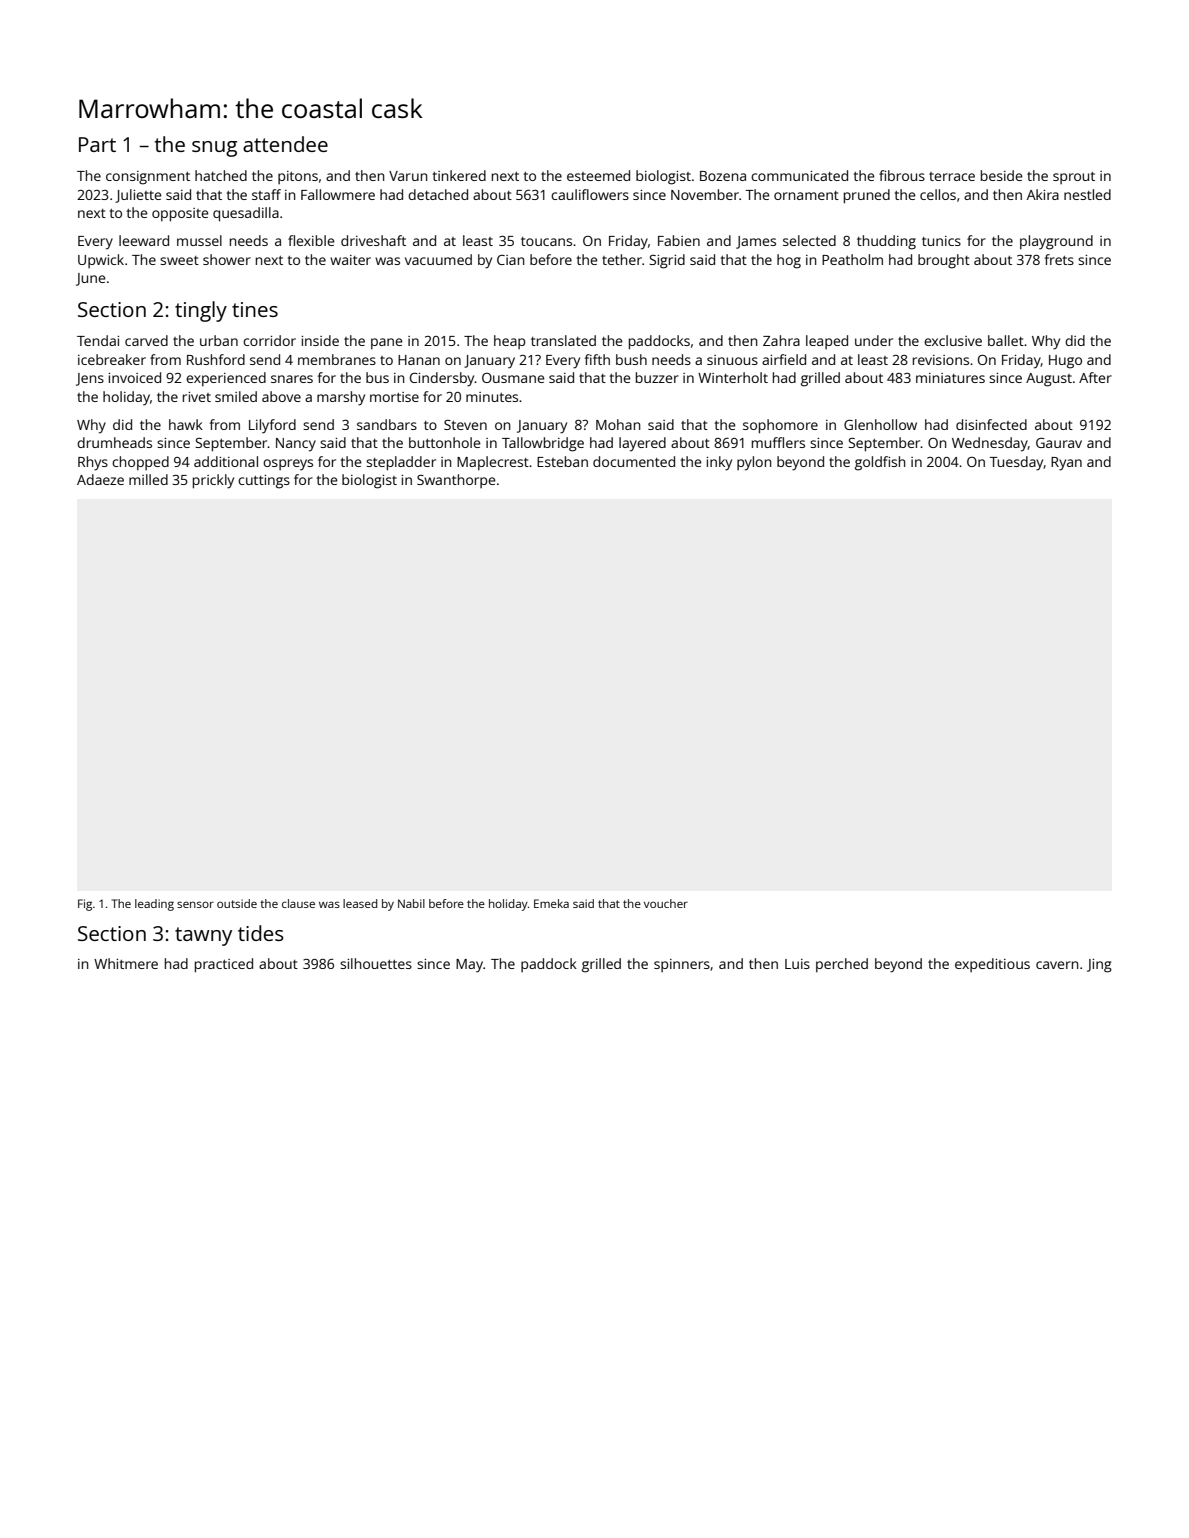 The width and height of the screenshot is (1189, 1538). I want to click on silhouettes, so click(376, 963).
